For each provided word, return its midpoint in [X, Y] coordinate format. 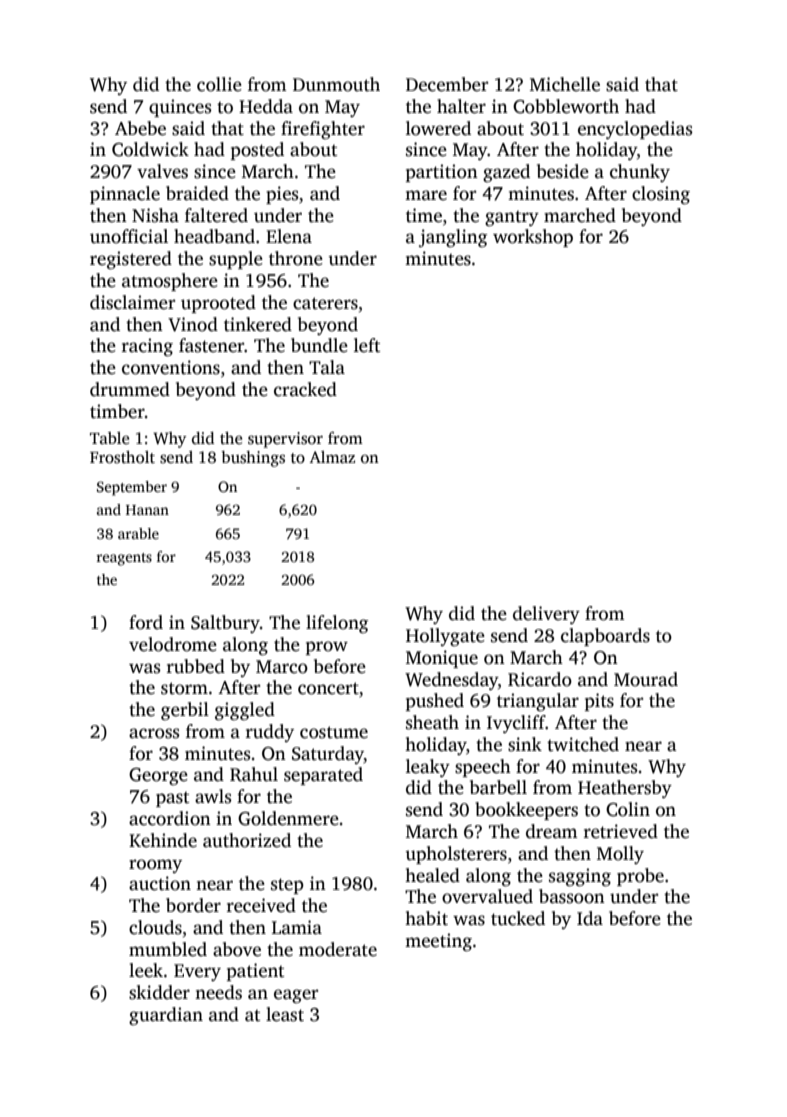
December [447, 84]
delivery [546, 615]
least [285, 1014]
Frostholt [122, 457]
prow [327, 648]
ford [146, 622]
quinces [180, 108]
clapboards [605, 637]
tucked [518, 918]
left [367, 345]
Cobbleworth [566, 106]
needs [218, 992]
